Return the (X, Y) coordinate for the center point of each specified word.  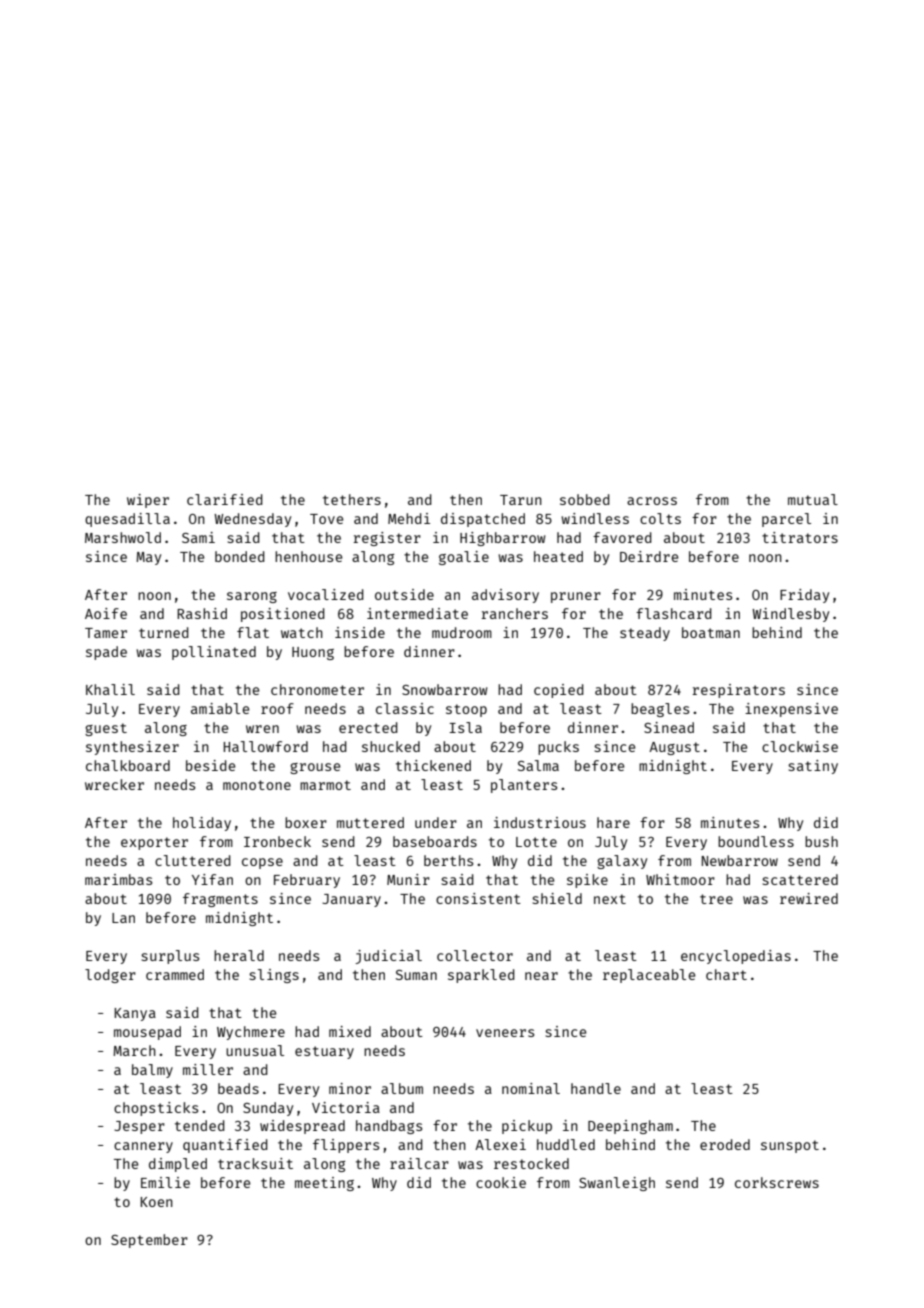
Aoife (106, 613)
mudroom (462, 632)
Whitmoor (680, 879)
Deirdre (649, 556)
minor (350, 1088)
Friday (804, 596)
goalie (464, 558)
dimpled (178, 1165)
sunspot (790, 1146)
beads (238, 1088)
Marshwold (123, 537)
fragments (220, 900)
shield (557, 898)
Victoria (346, 1107)
